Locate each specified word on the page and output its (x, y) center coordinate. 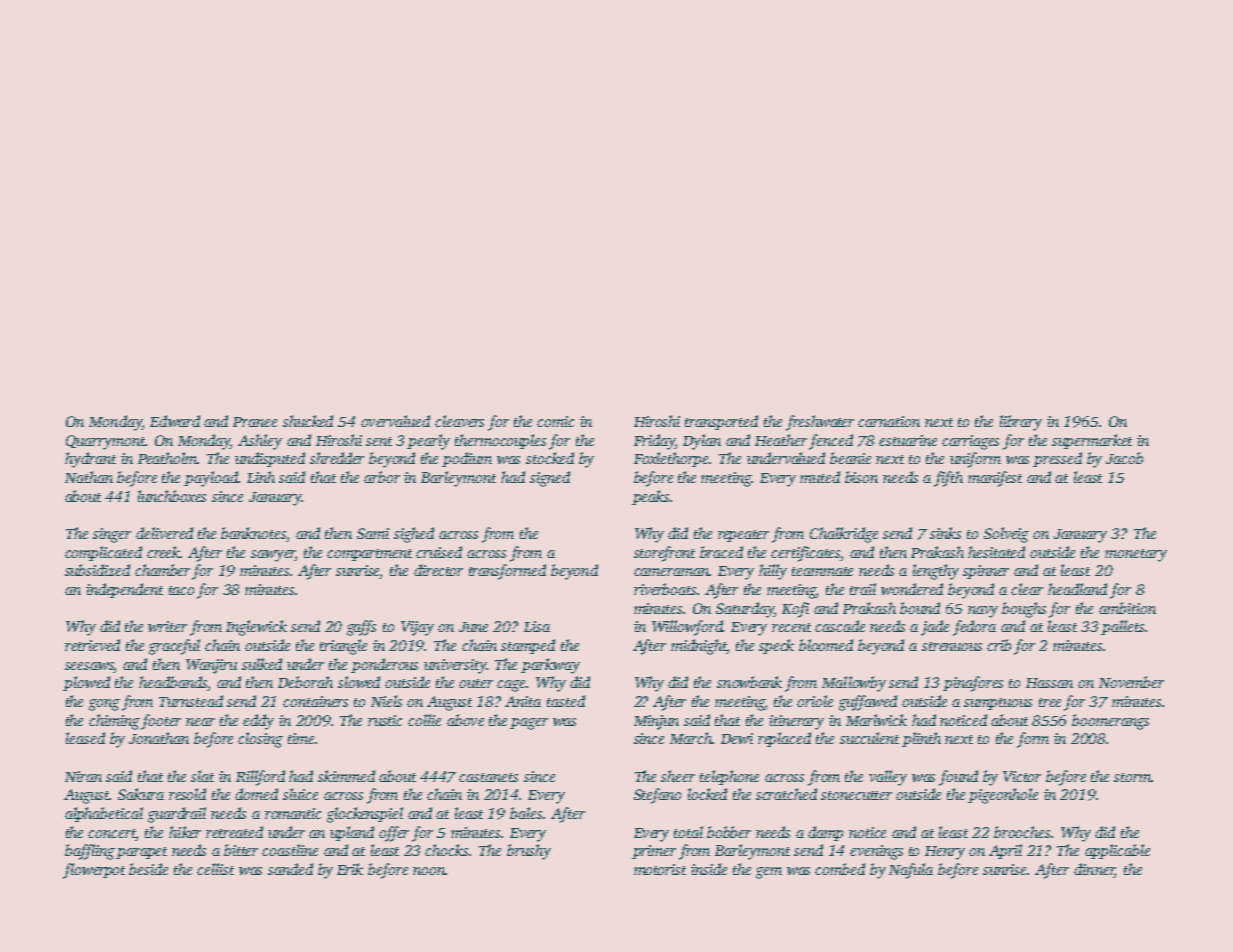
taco (181, 590)
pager (529, 724)
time (301, 738)
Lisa (537, 626)
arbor (382, 477)
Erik (350, 869)
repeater (743, 536)
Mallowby (854, 684)
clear (1027, 589)
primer (654, 852)
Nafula (911, 871)
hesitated (996, 552)
